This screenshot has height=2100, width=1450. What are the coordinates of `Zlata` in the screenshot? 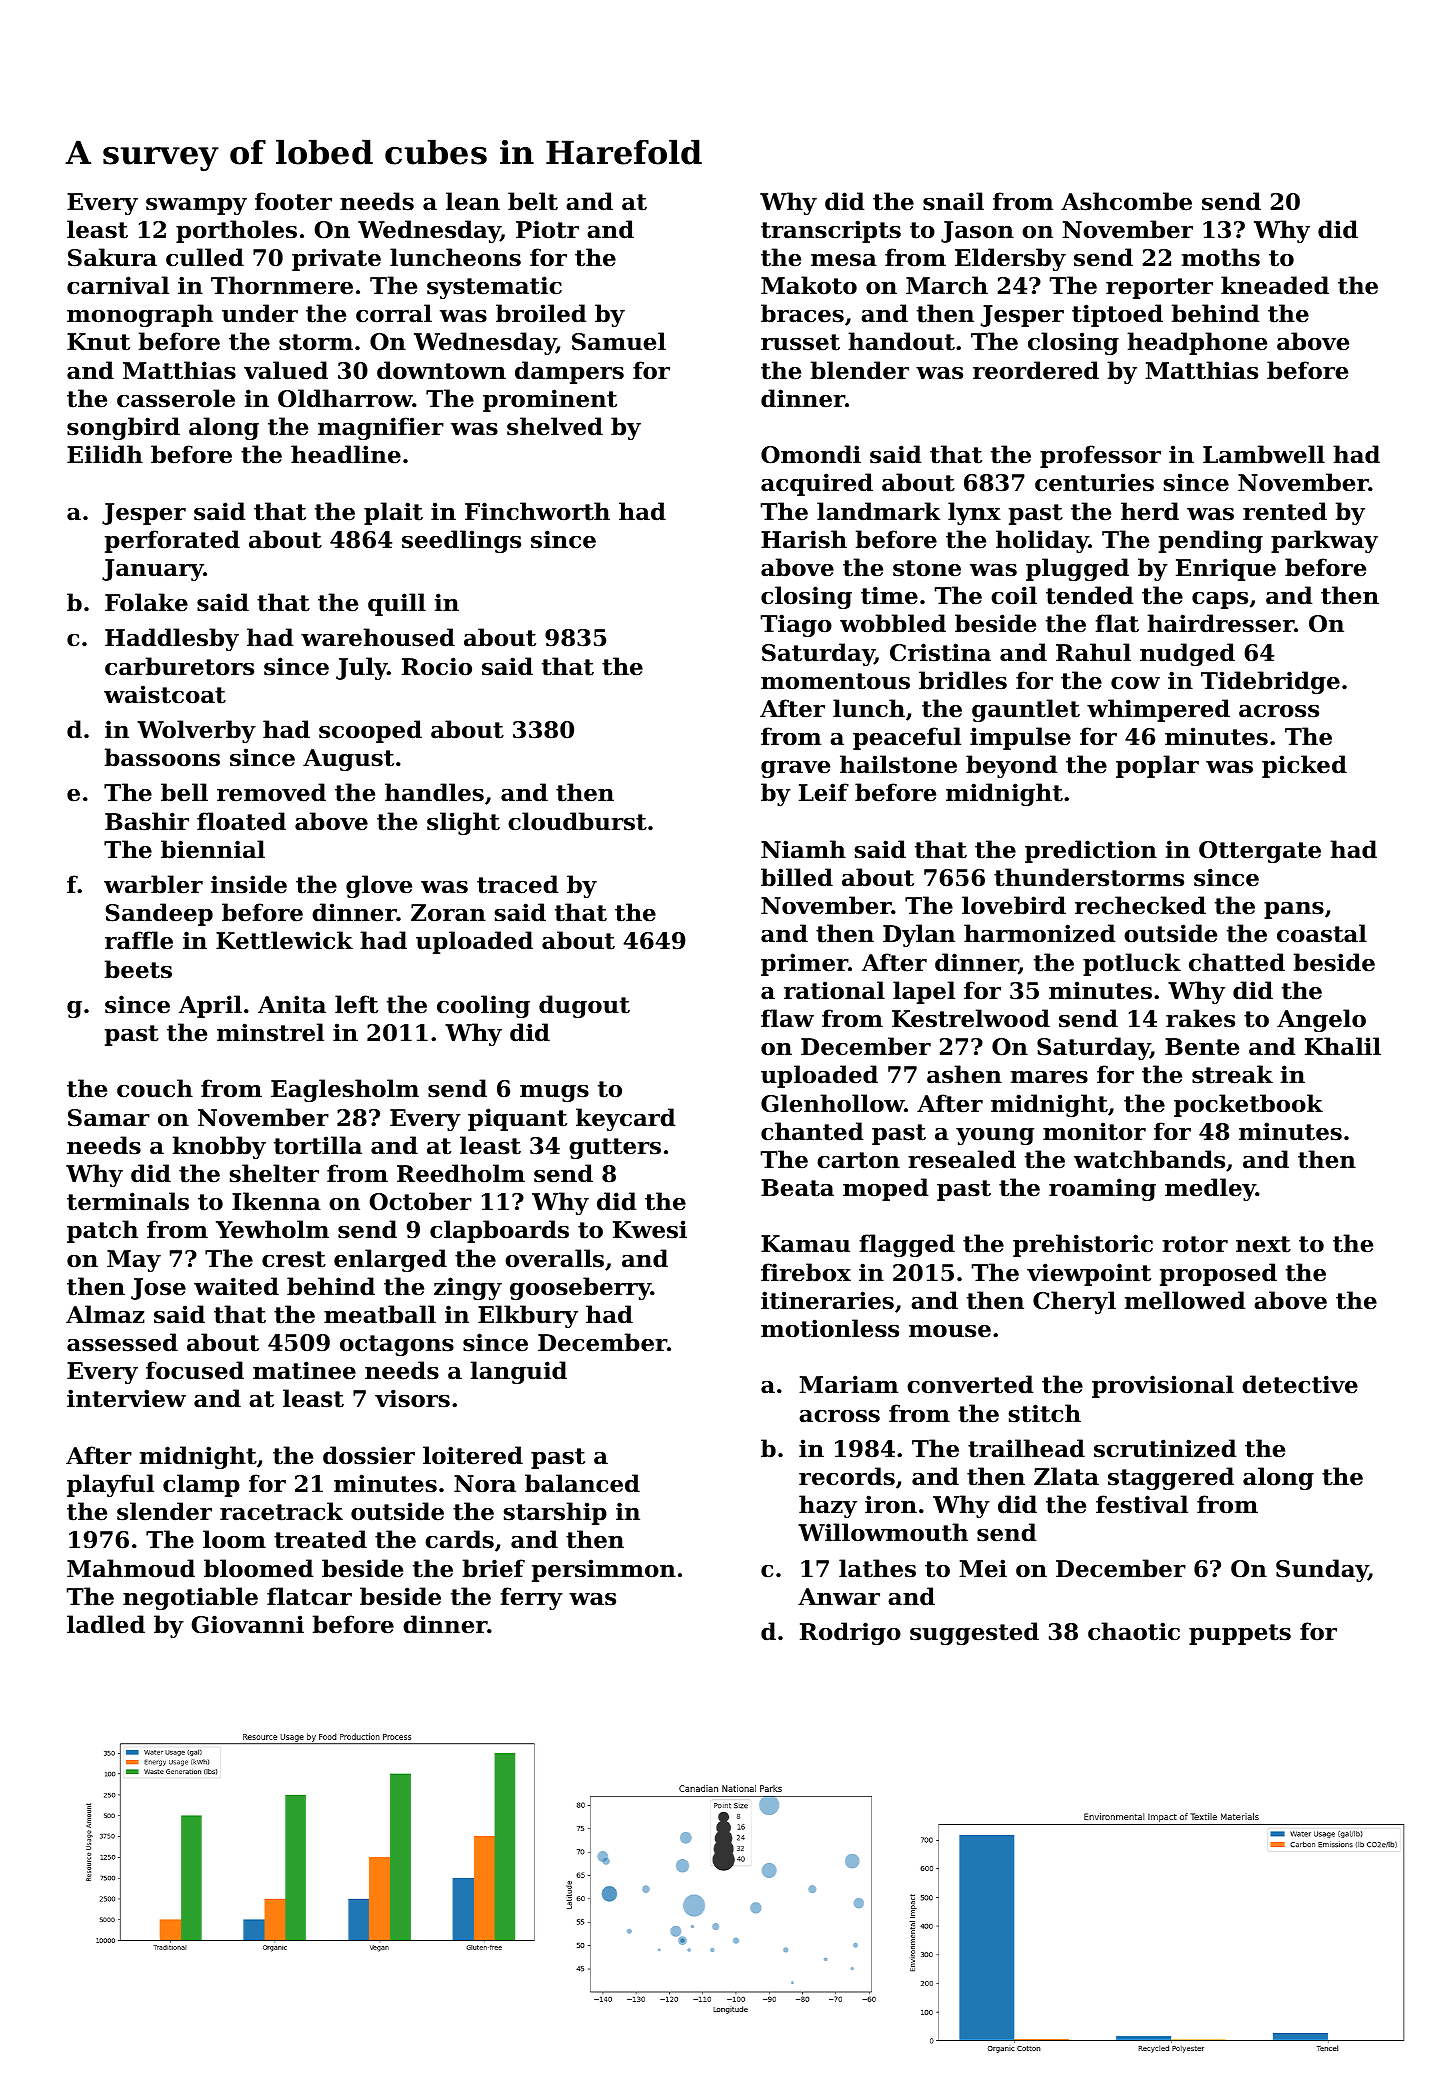 It's located at (1066, 1476).
